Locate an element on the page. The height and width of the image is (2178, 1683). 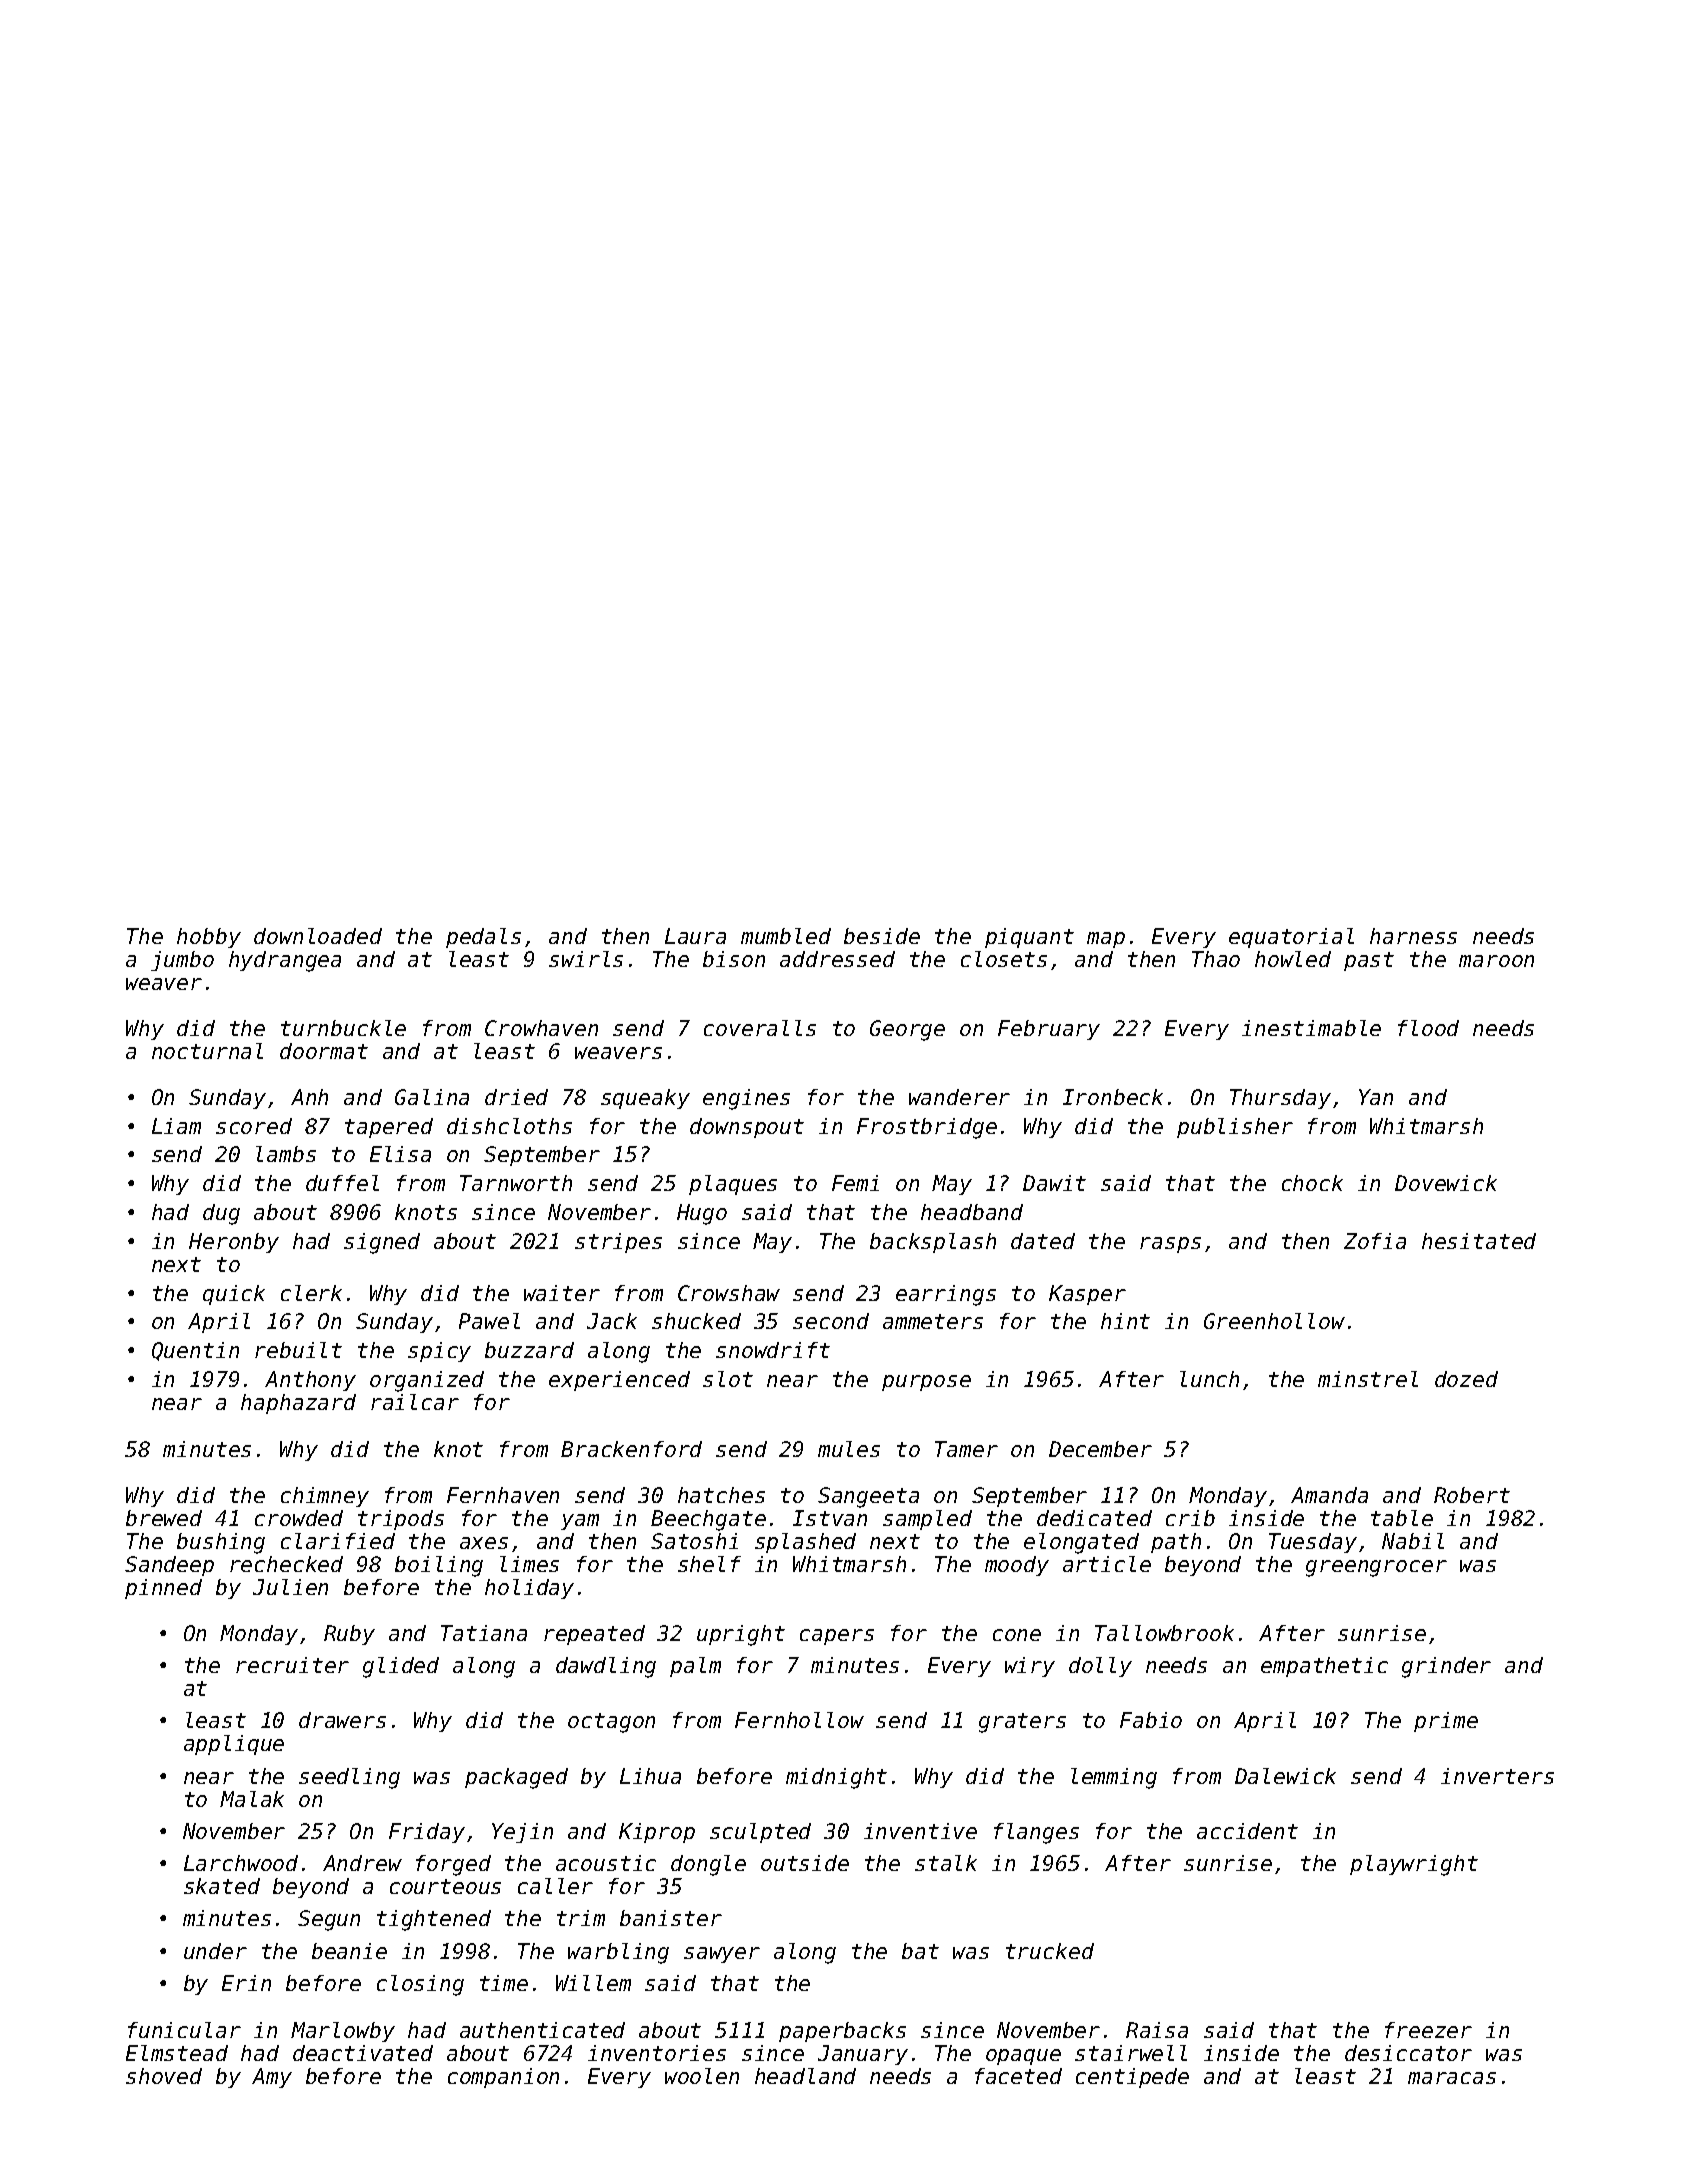
harness is located at coordinates (1413, 936).
